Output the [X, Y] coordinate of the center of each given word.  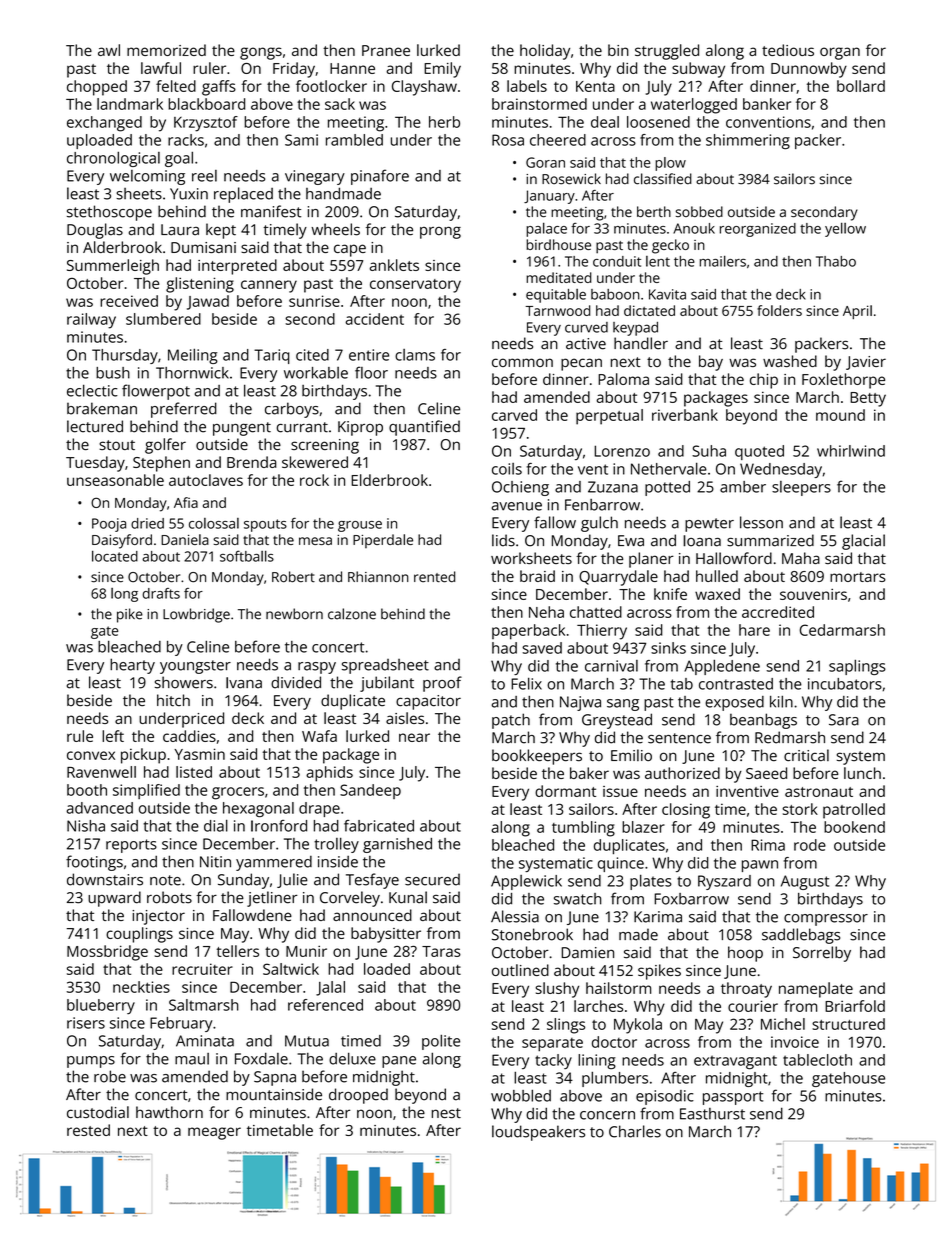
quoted [759, 452]
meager [214, 1133]
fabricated [379, 826]
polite [441, 1042]
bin [618, 50]
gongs [261, 53]
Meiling [193, 356]
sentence [679, 738]
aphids [329, 774]
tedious [788, 50]
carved [514, 415]
